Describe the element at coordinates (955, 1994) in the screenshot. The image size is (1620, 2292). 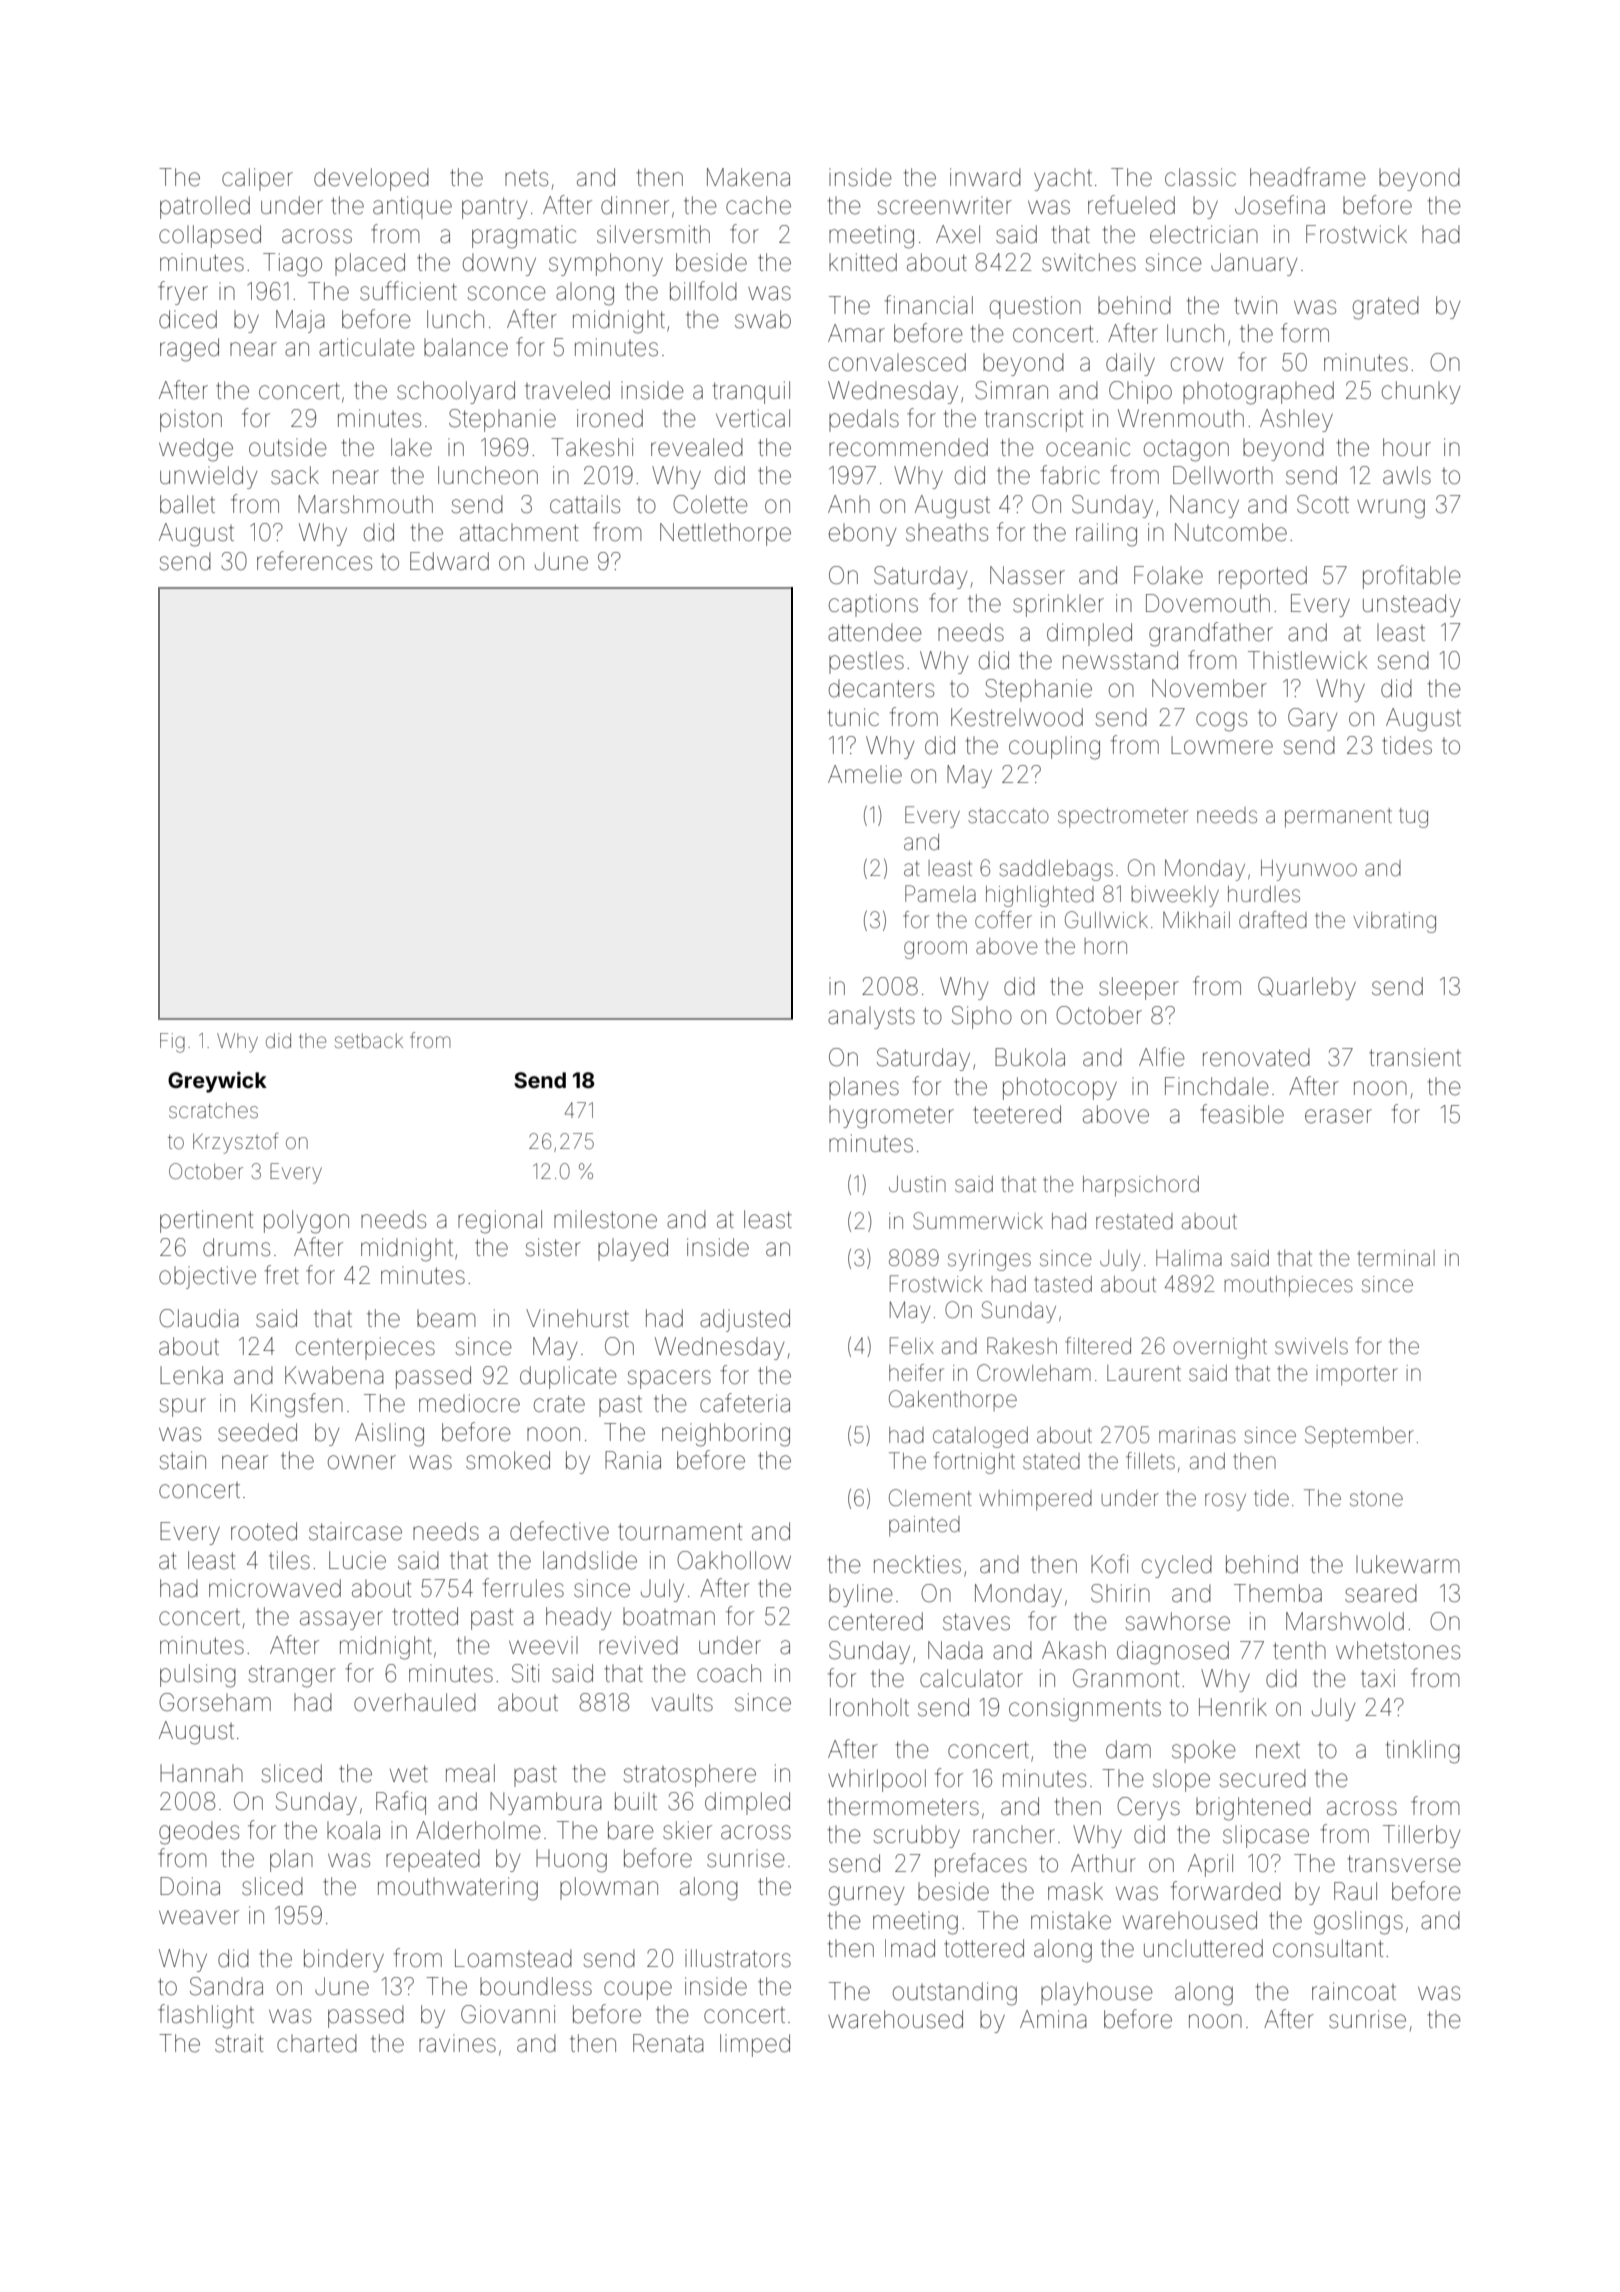
I see `outstanding` at that location.
